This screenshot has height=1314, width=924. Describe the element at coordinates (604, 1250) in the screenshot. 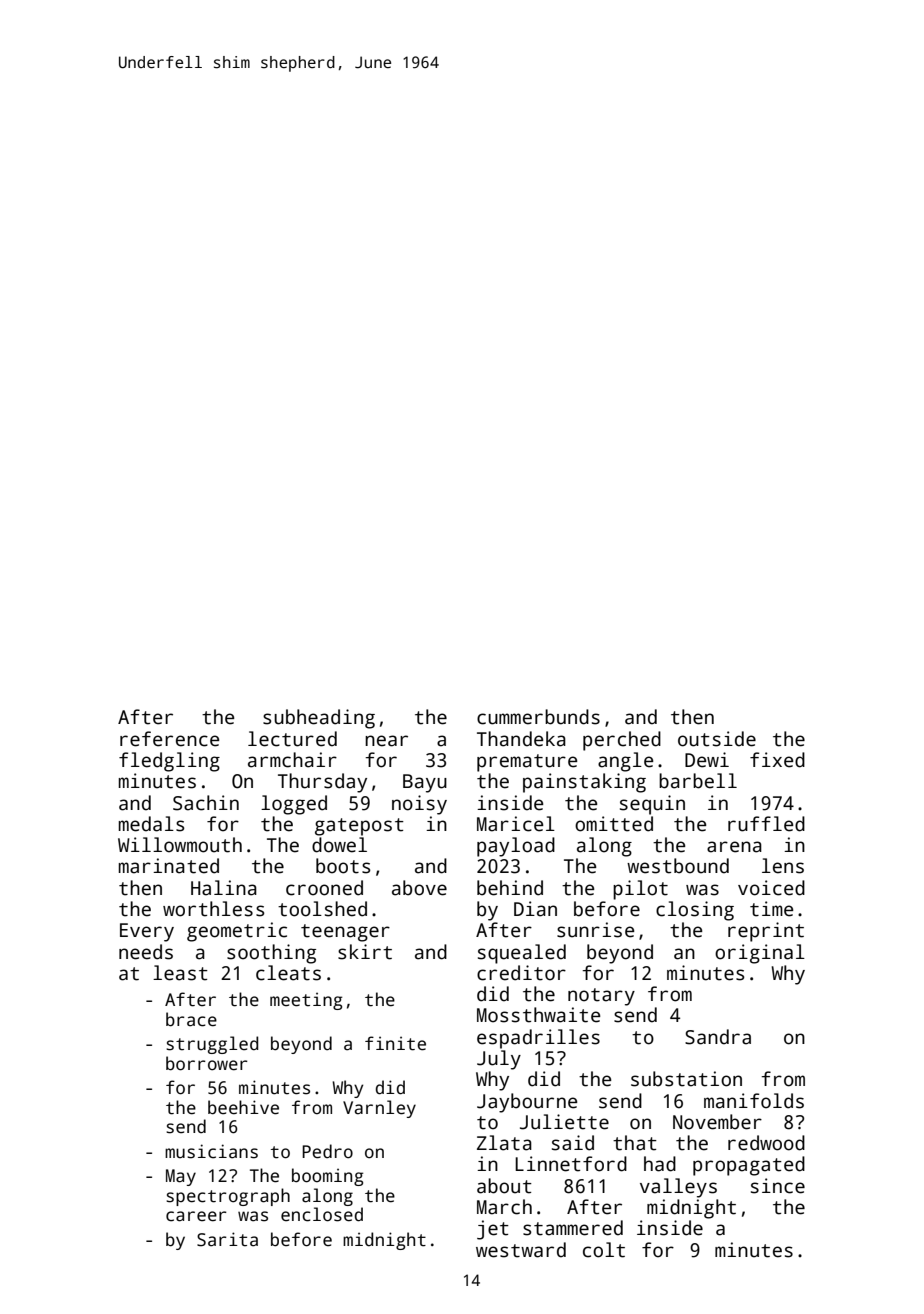

I see `colt` at that location.
